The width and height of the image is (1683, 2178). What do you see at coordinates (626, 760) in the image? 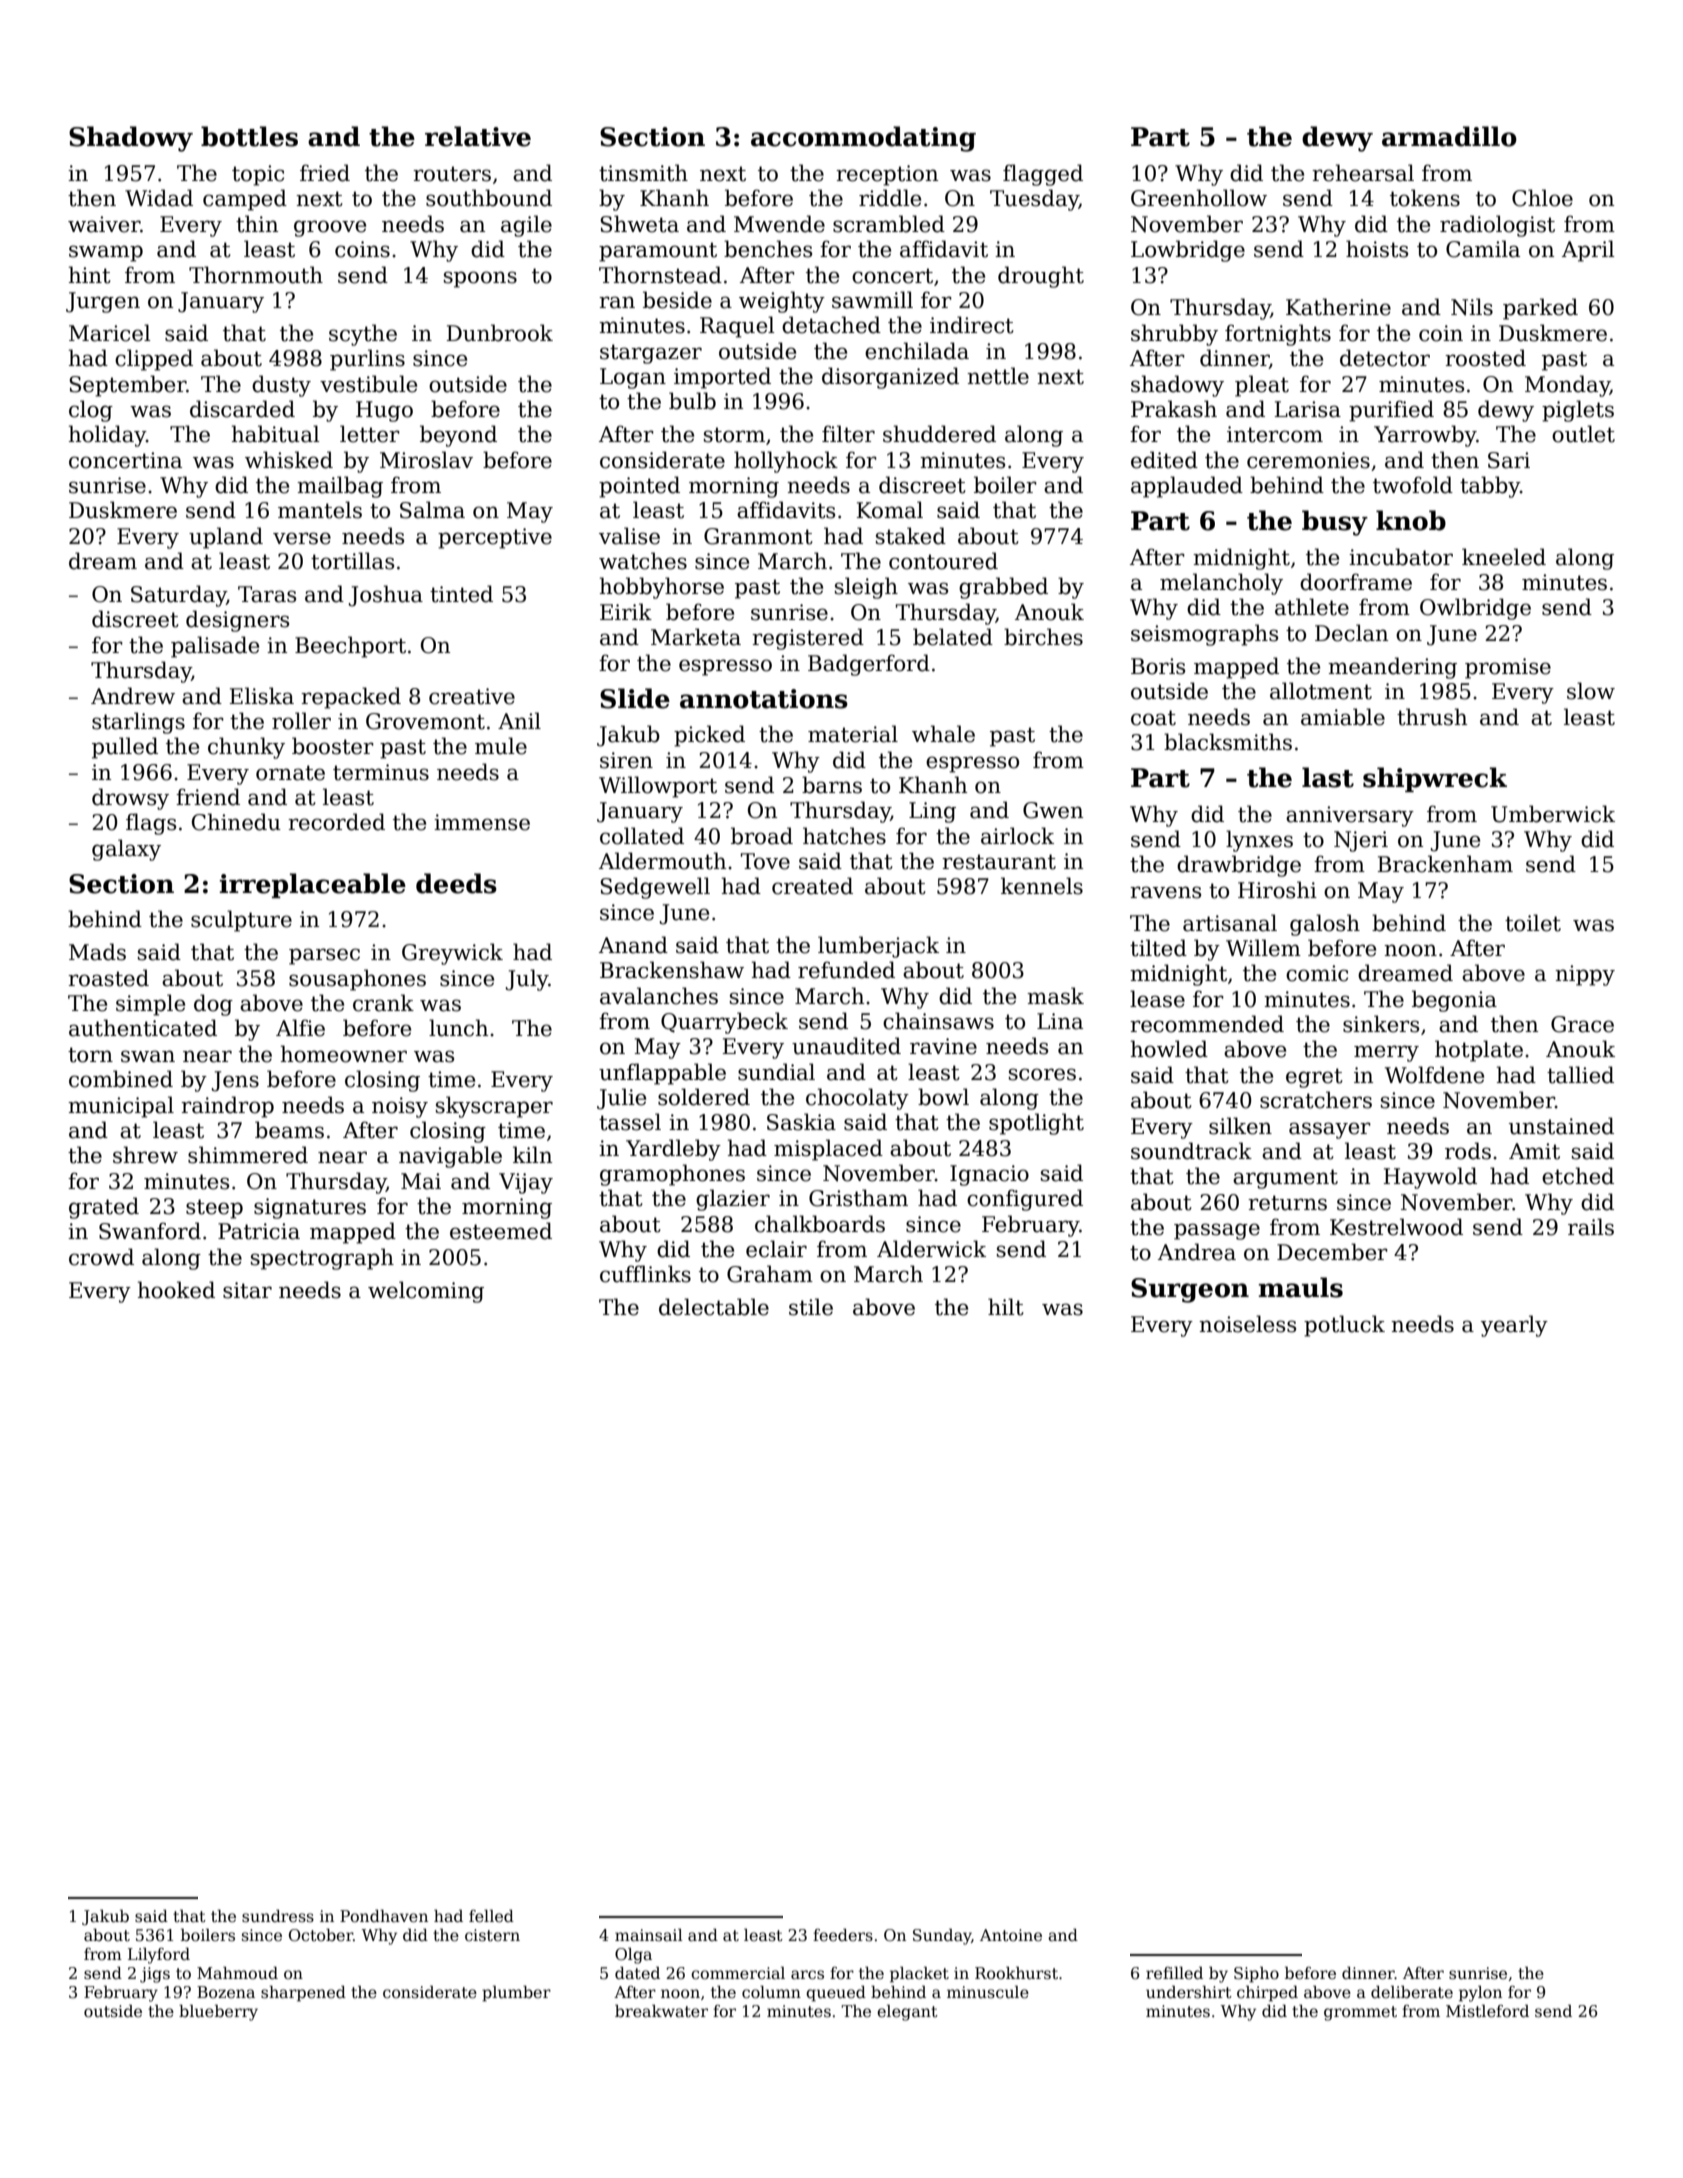
I see `siren` at bounding box center [626, 760].
